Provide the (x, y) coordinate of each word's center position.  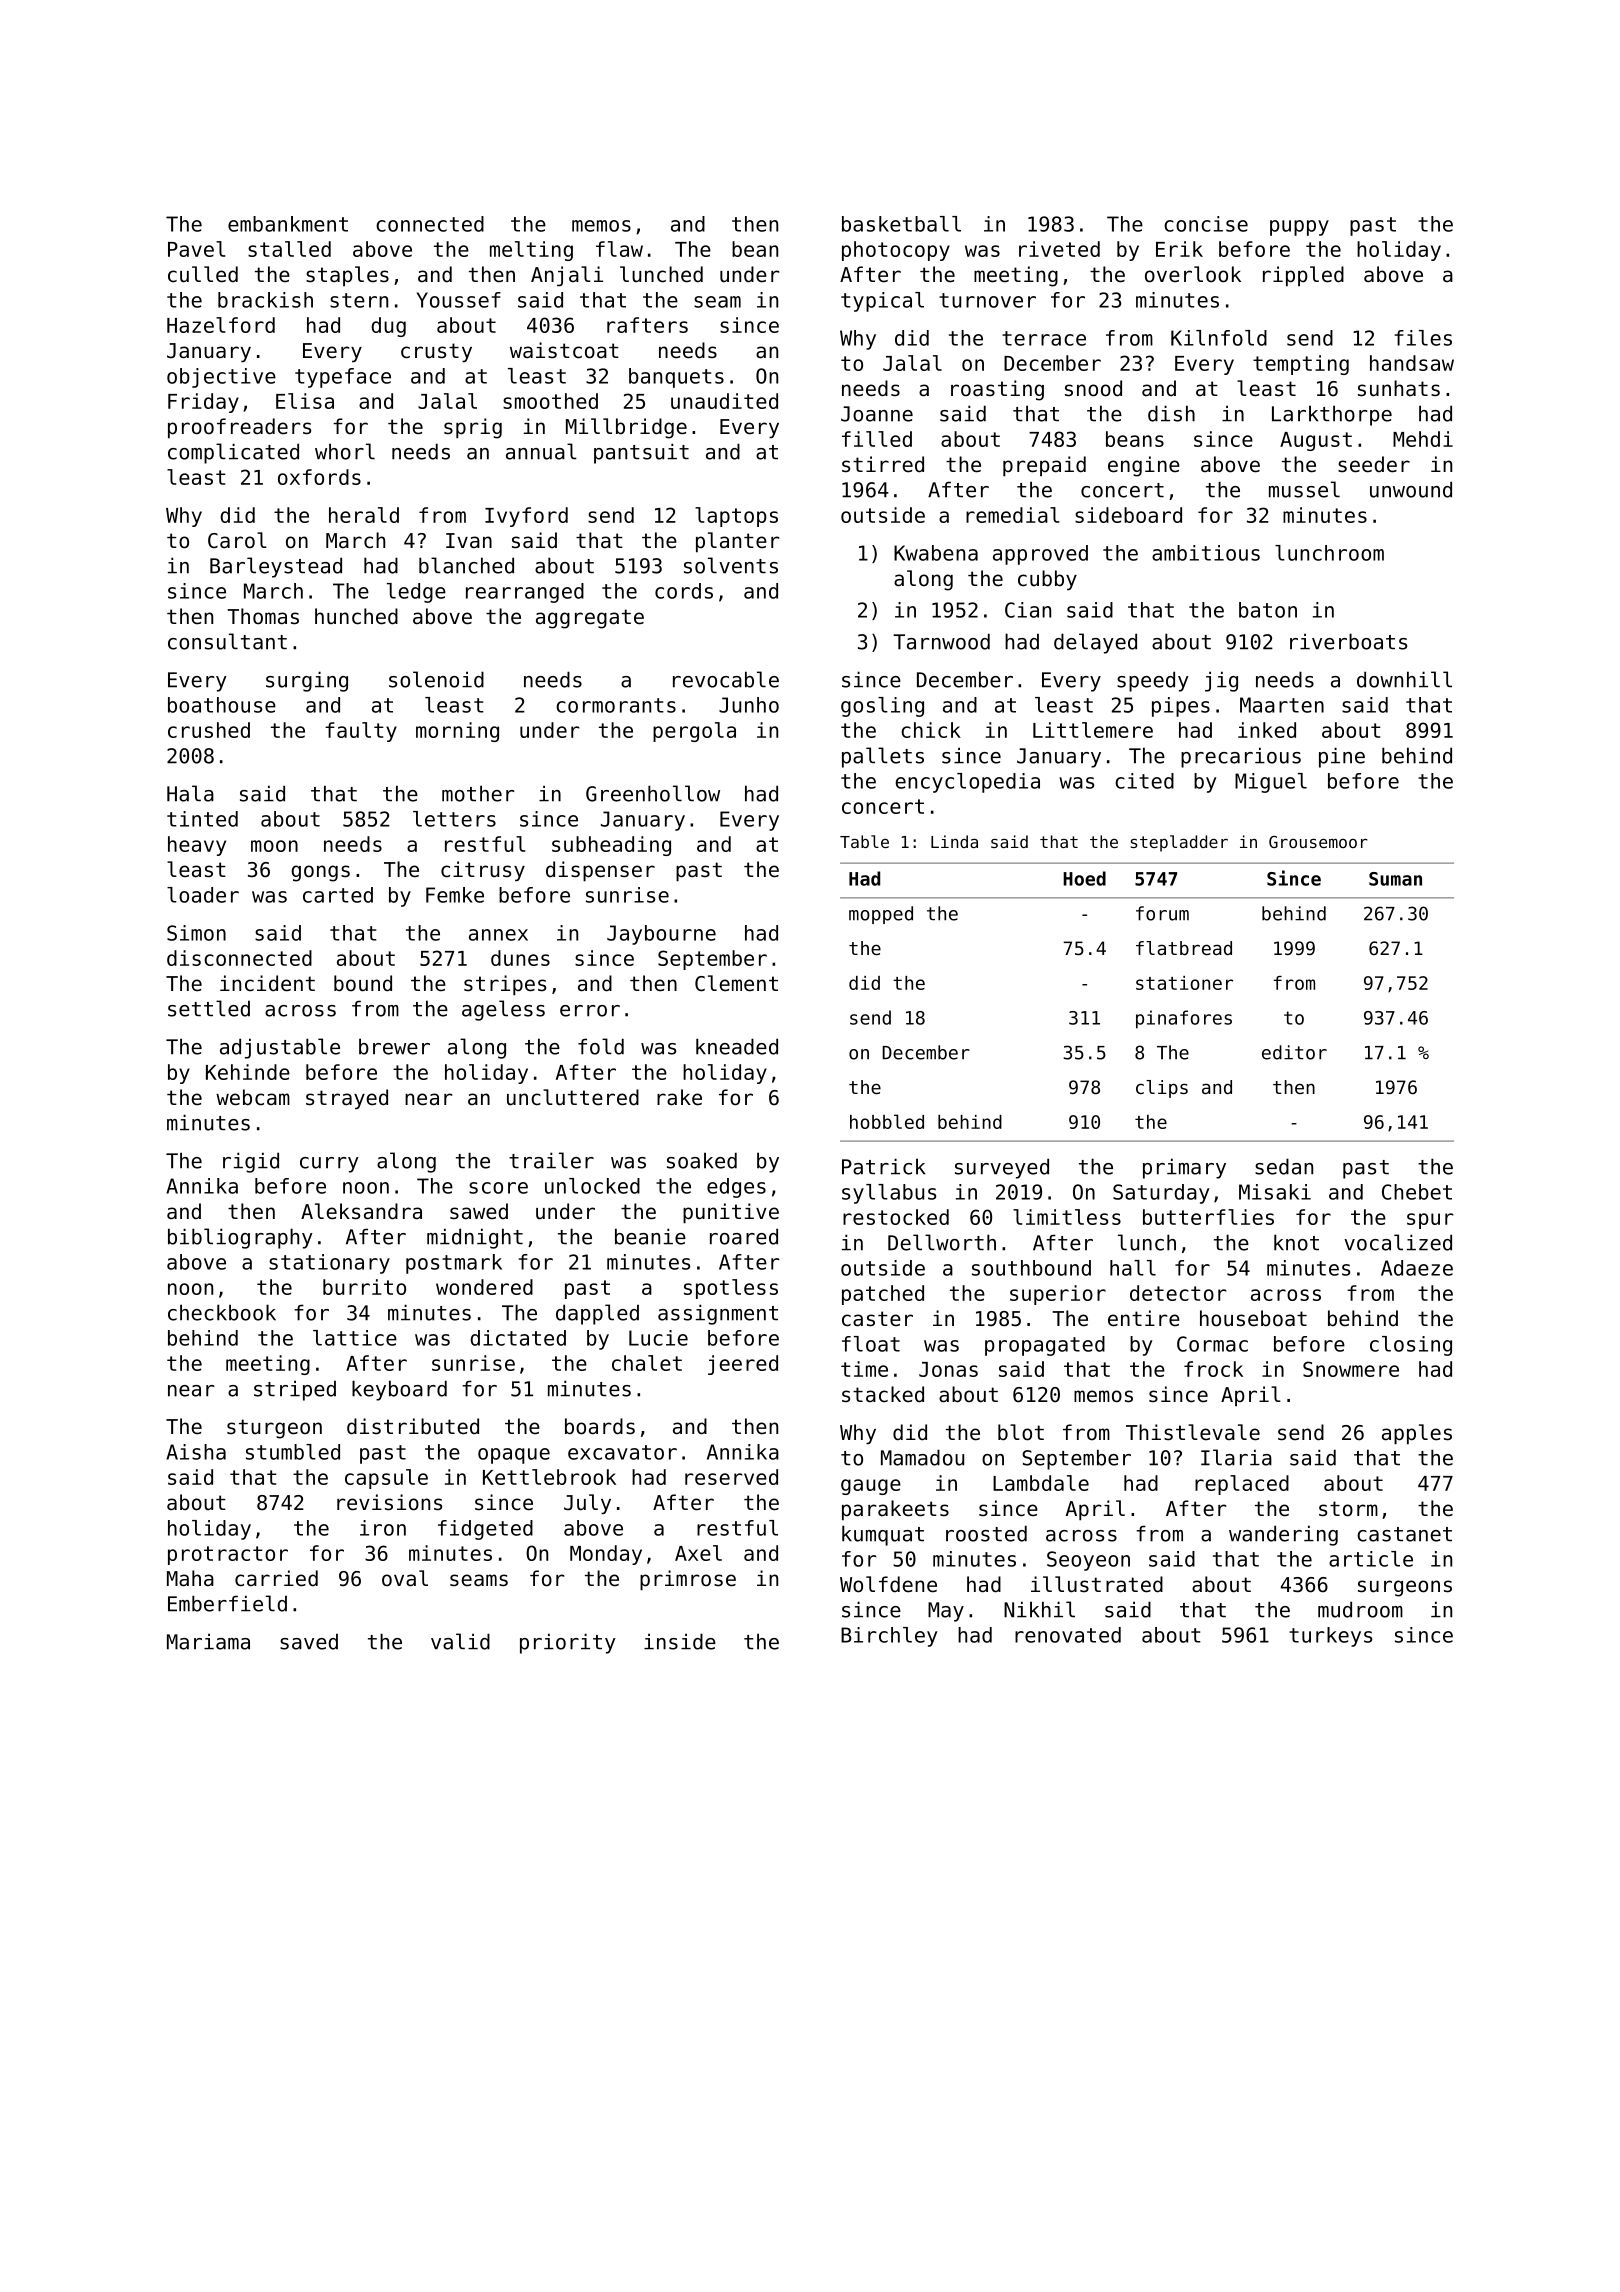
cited (1144, 781)
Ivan (469, 540)
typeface (343, 378)
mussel (1304, 489)
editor (1294, 1052)
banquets (676, 378)
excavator (622, 1452)
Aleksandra (361, 1211)
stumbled (293, 1452)
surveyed (1002, 1168)
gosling (882, 707)
